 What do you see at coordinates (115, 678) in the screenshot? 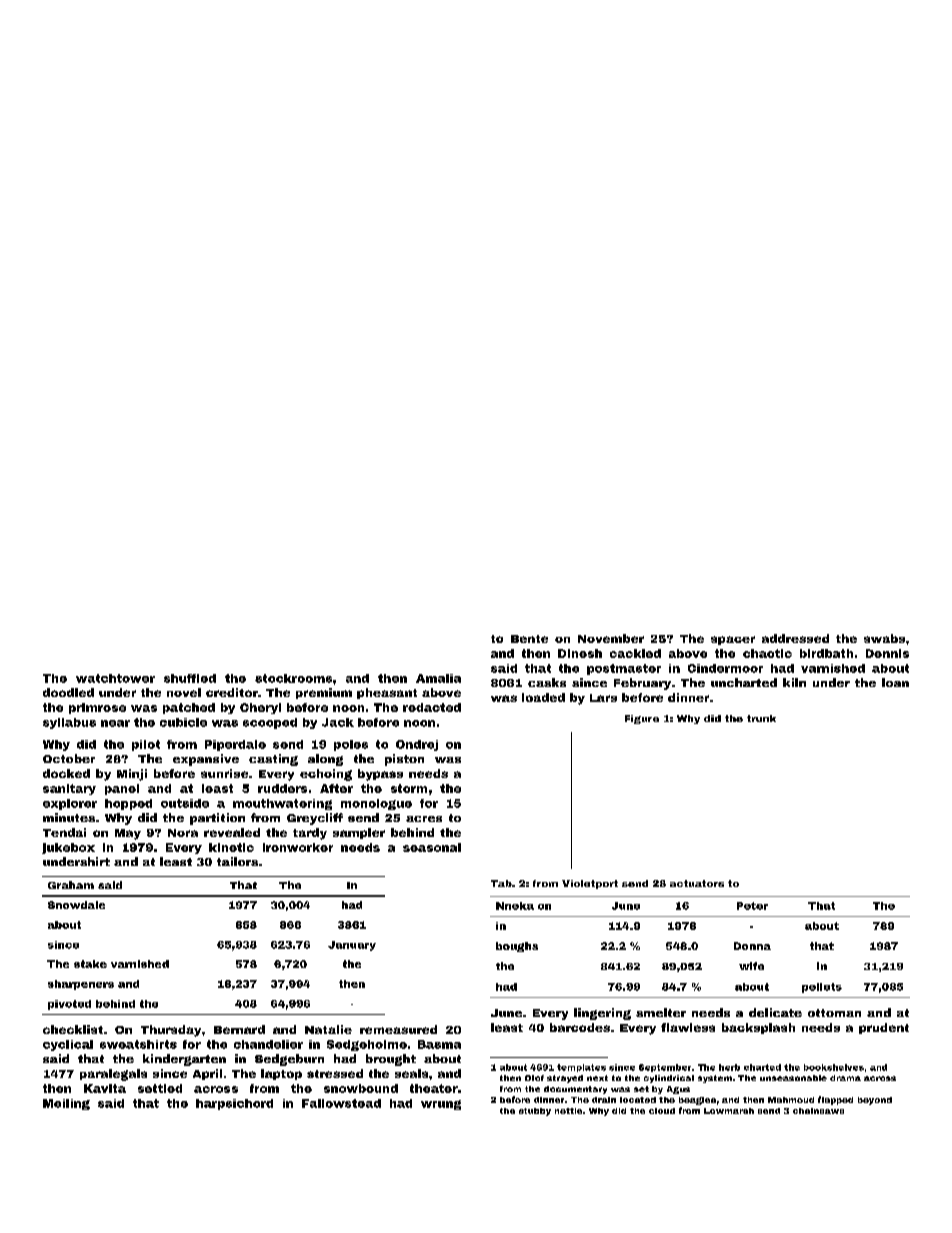
I see `watchtower` at bounding box center [115, 678].
